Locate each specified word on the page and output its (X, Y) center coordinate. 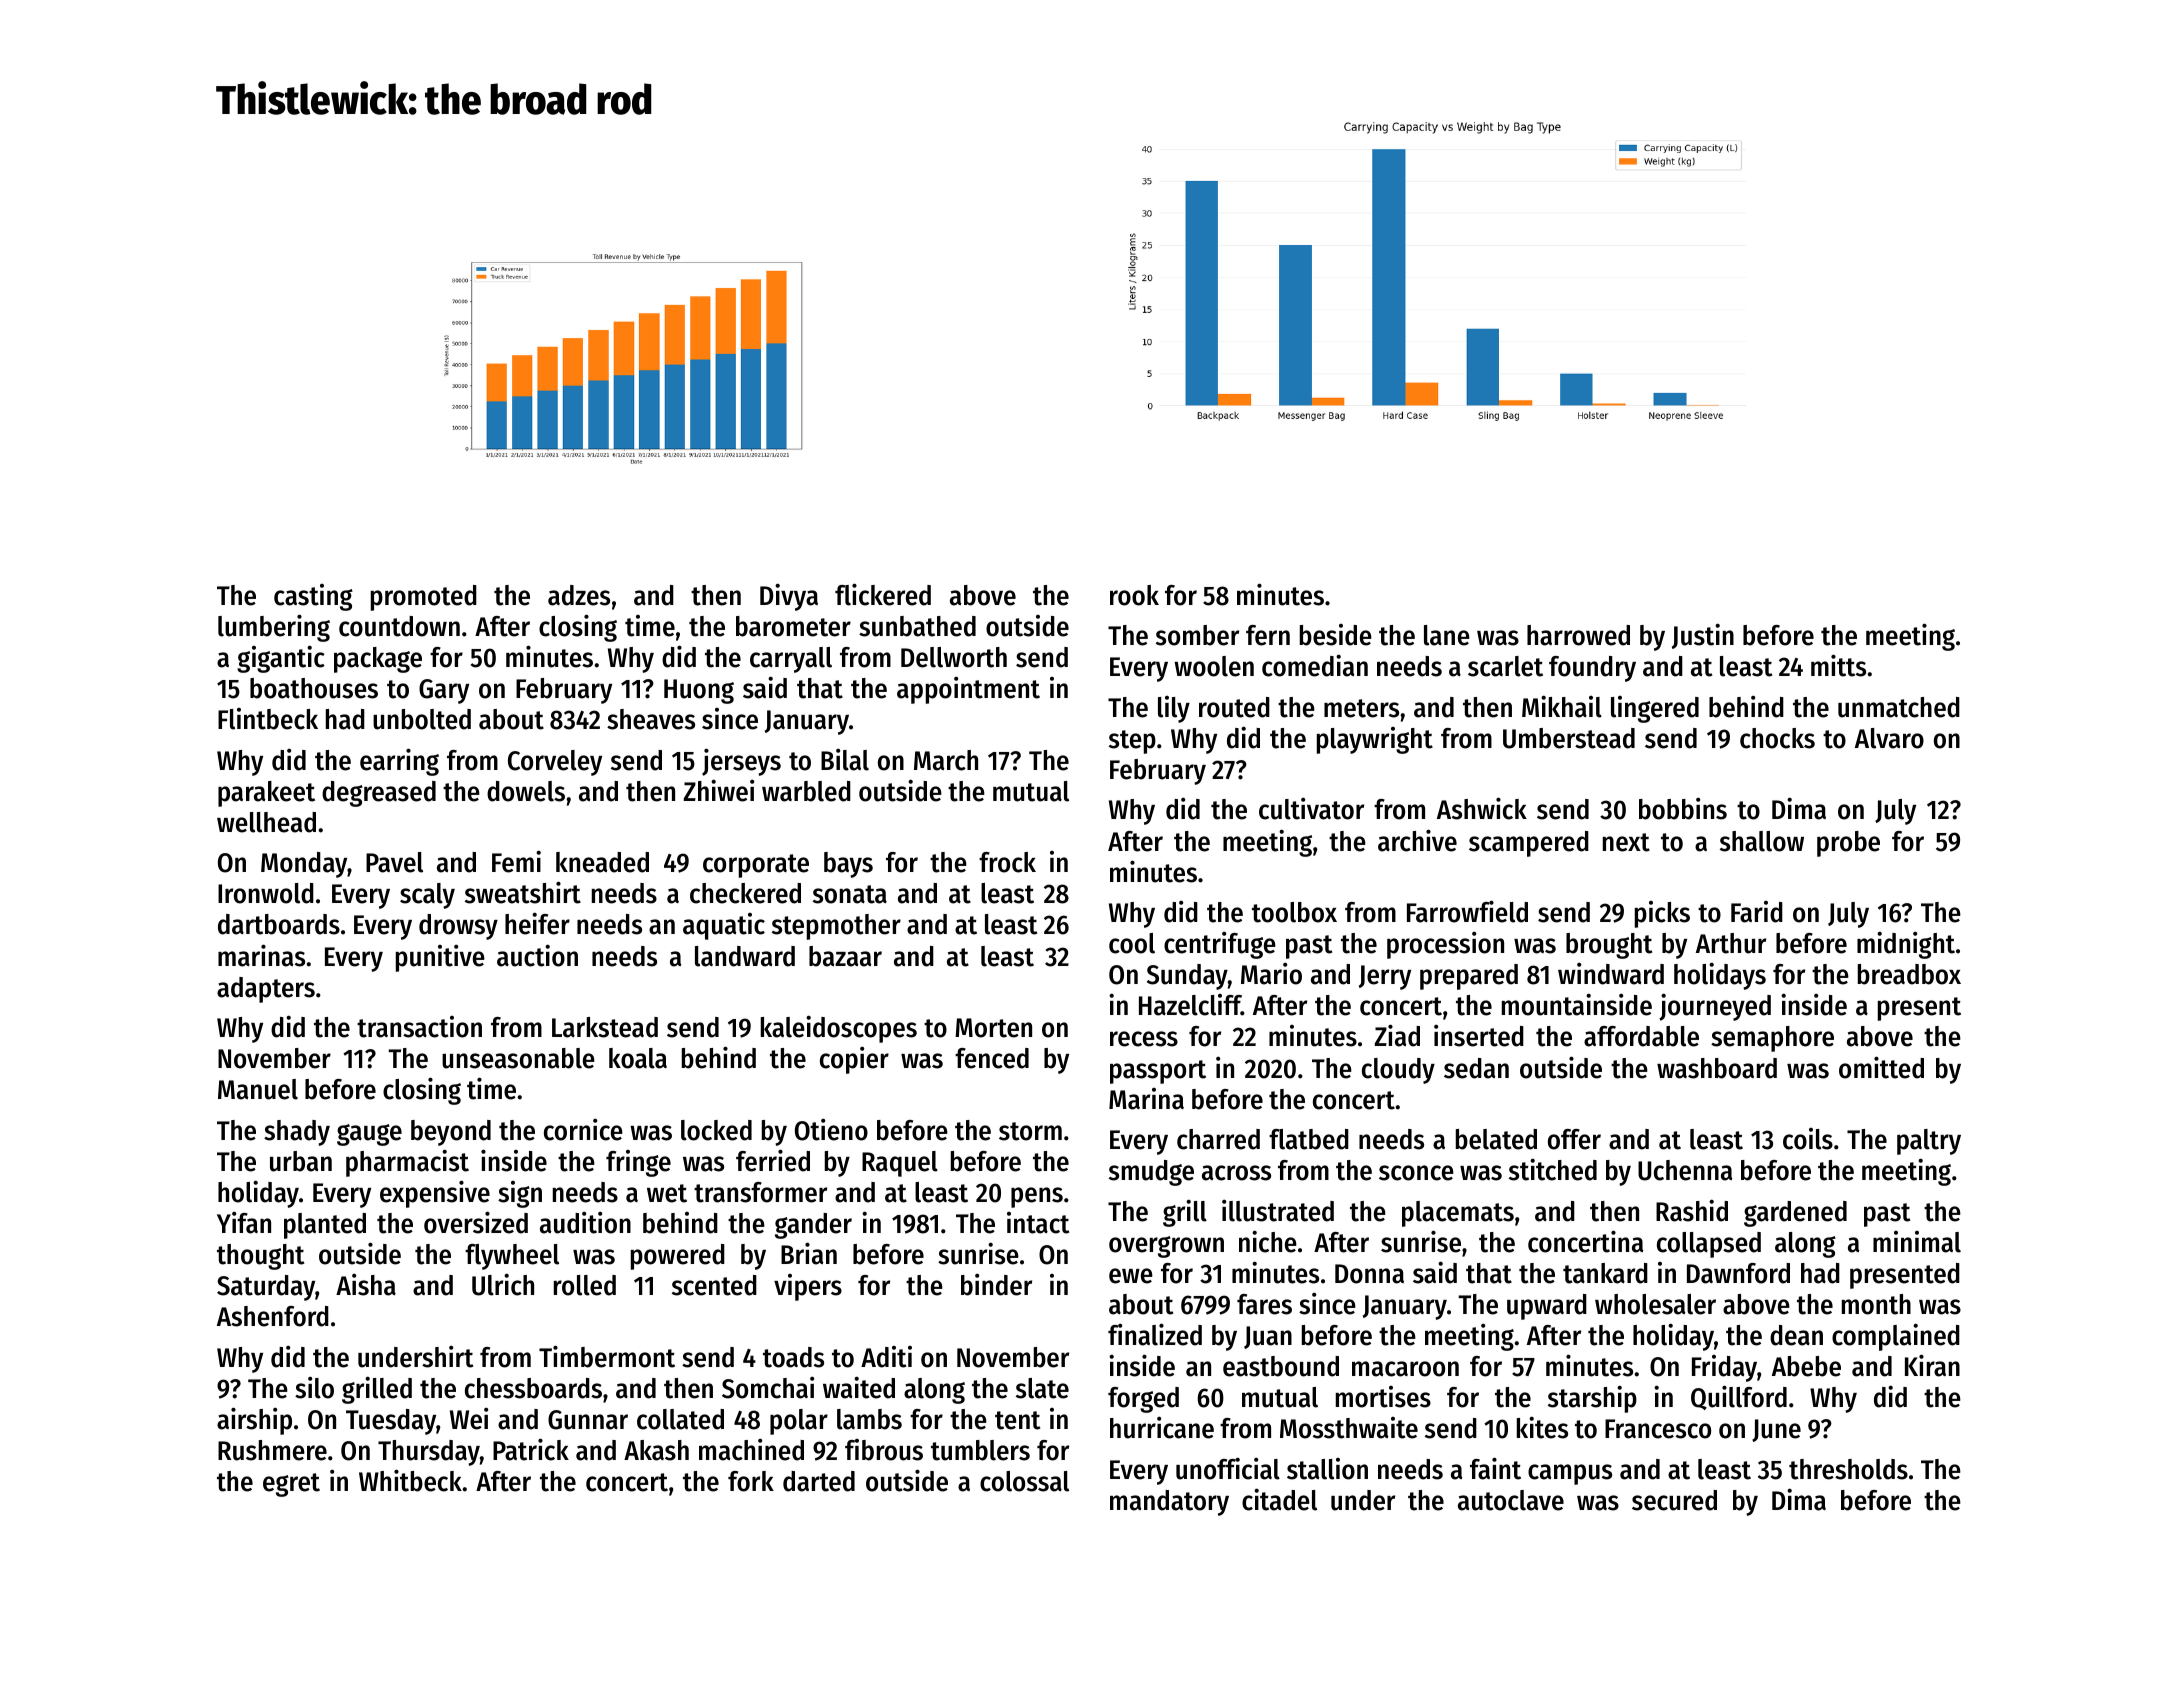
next (1626, 842)
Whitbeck (410, 1480)
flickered (883, 594)
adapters (266, 990)
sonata (850, 894)
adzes (579, 595)
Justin (1703, 636)
